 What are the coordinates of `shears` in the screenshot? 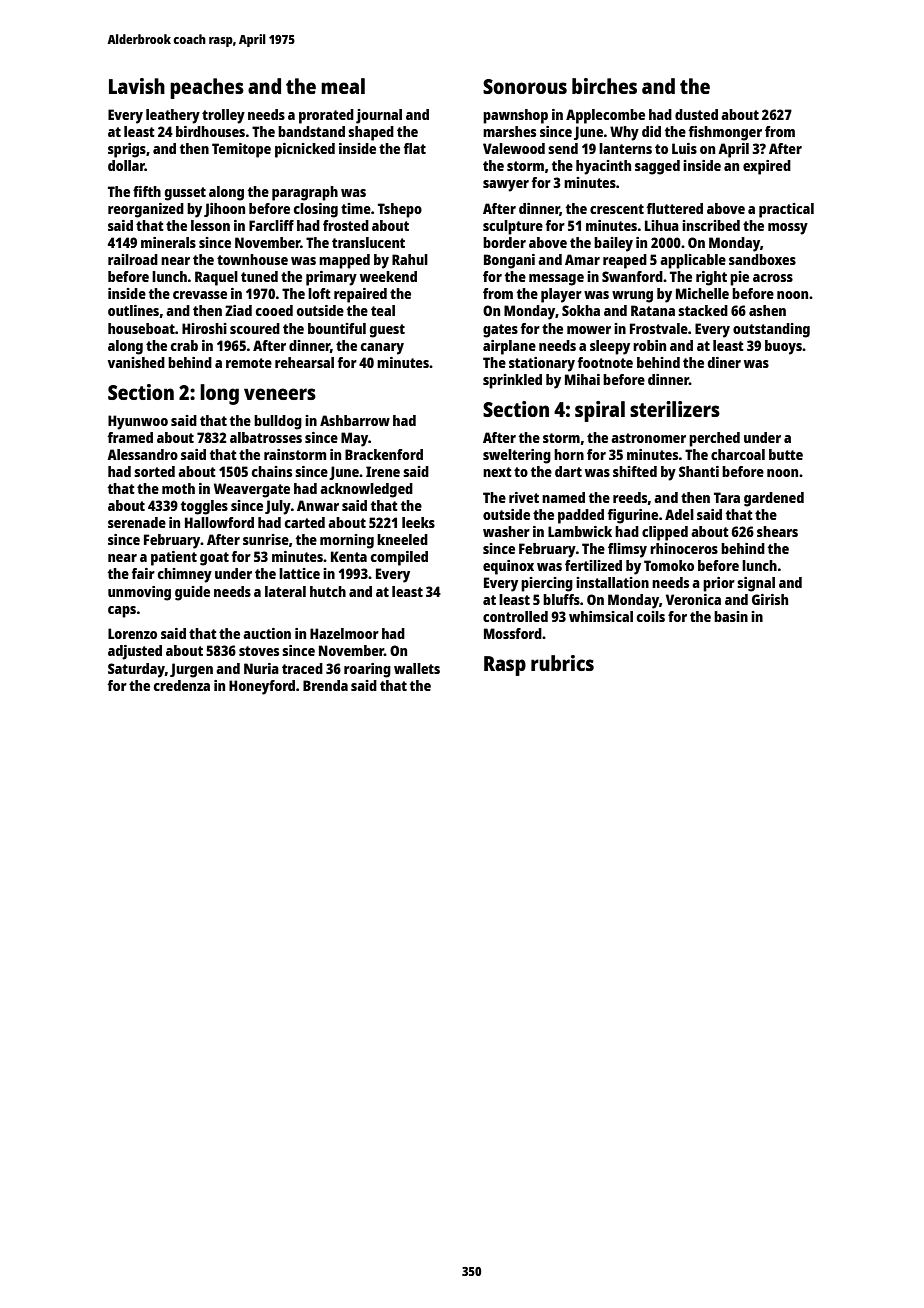 It's located at (777, 531).
